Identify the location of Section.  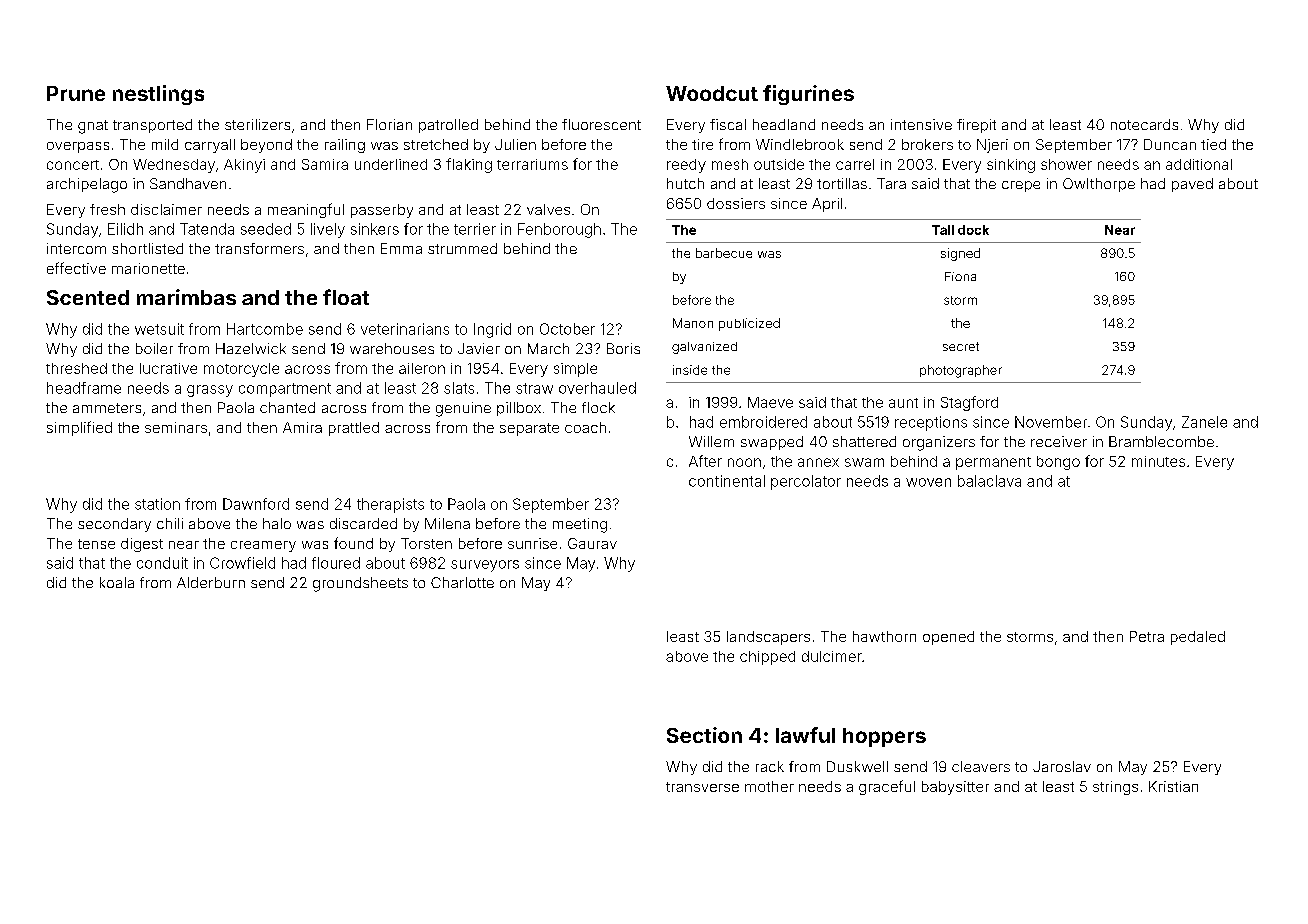
(704, 735).
